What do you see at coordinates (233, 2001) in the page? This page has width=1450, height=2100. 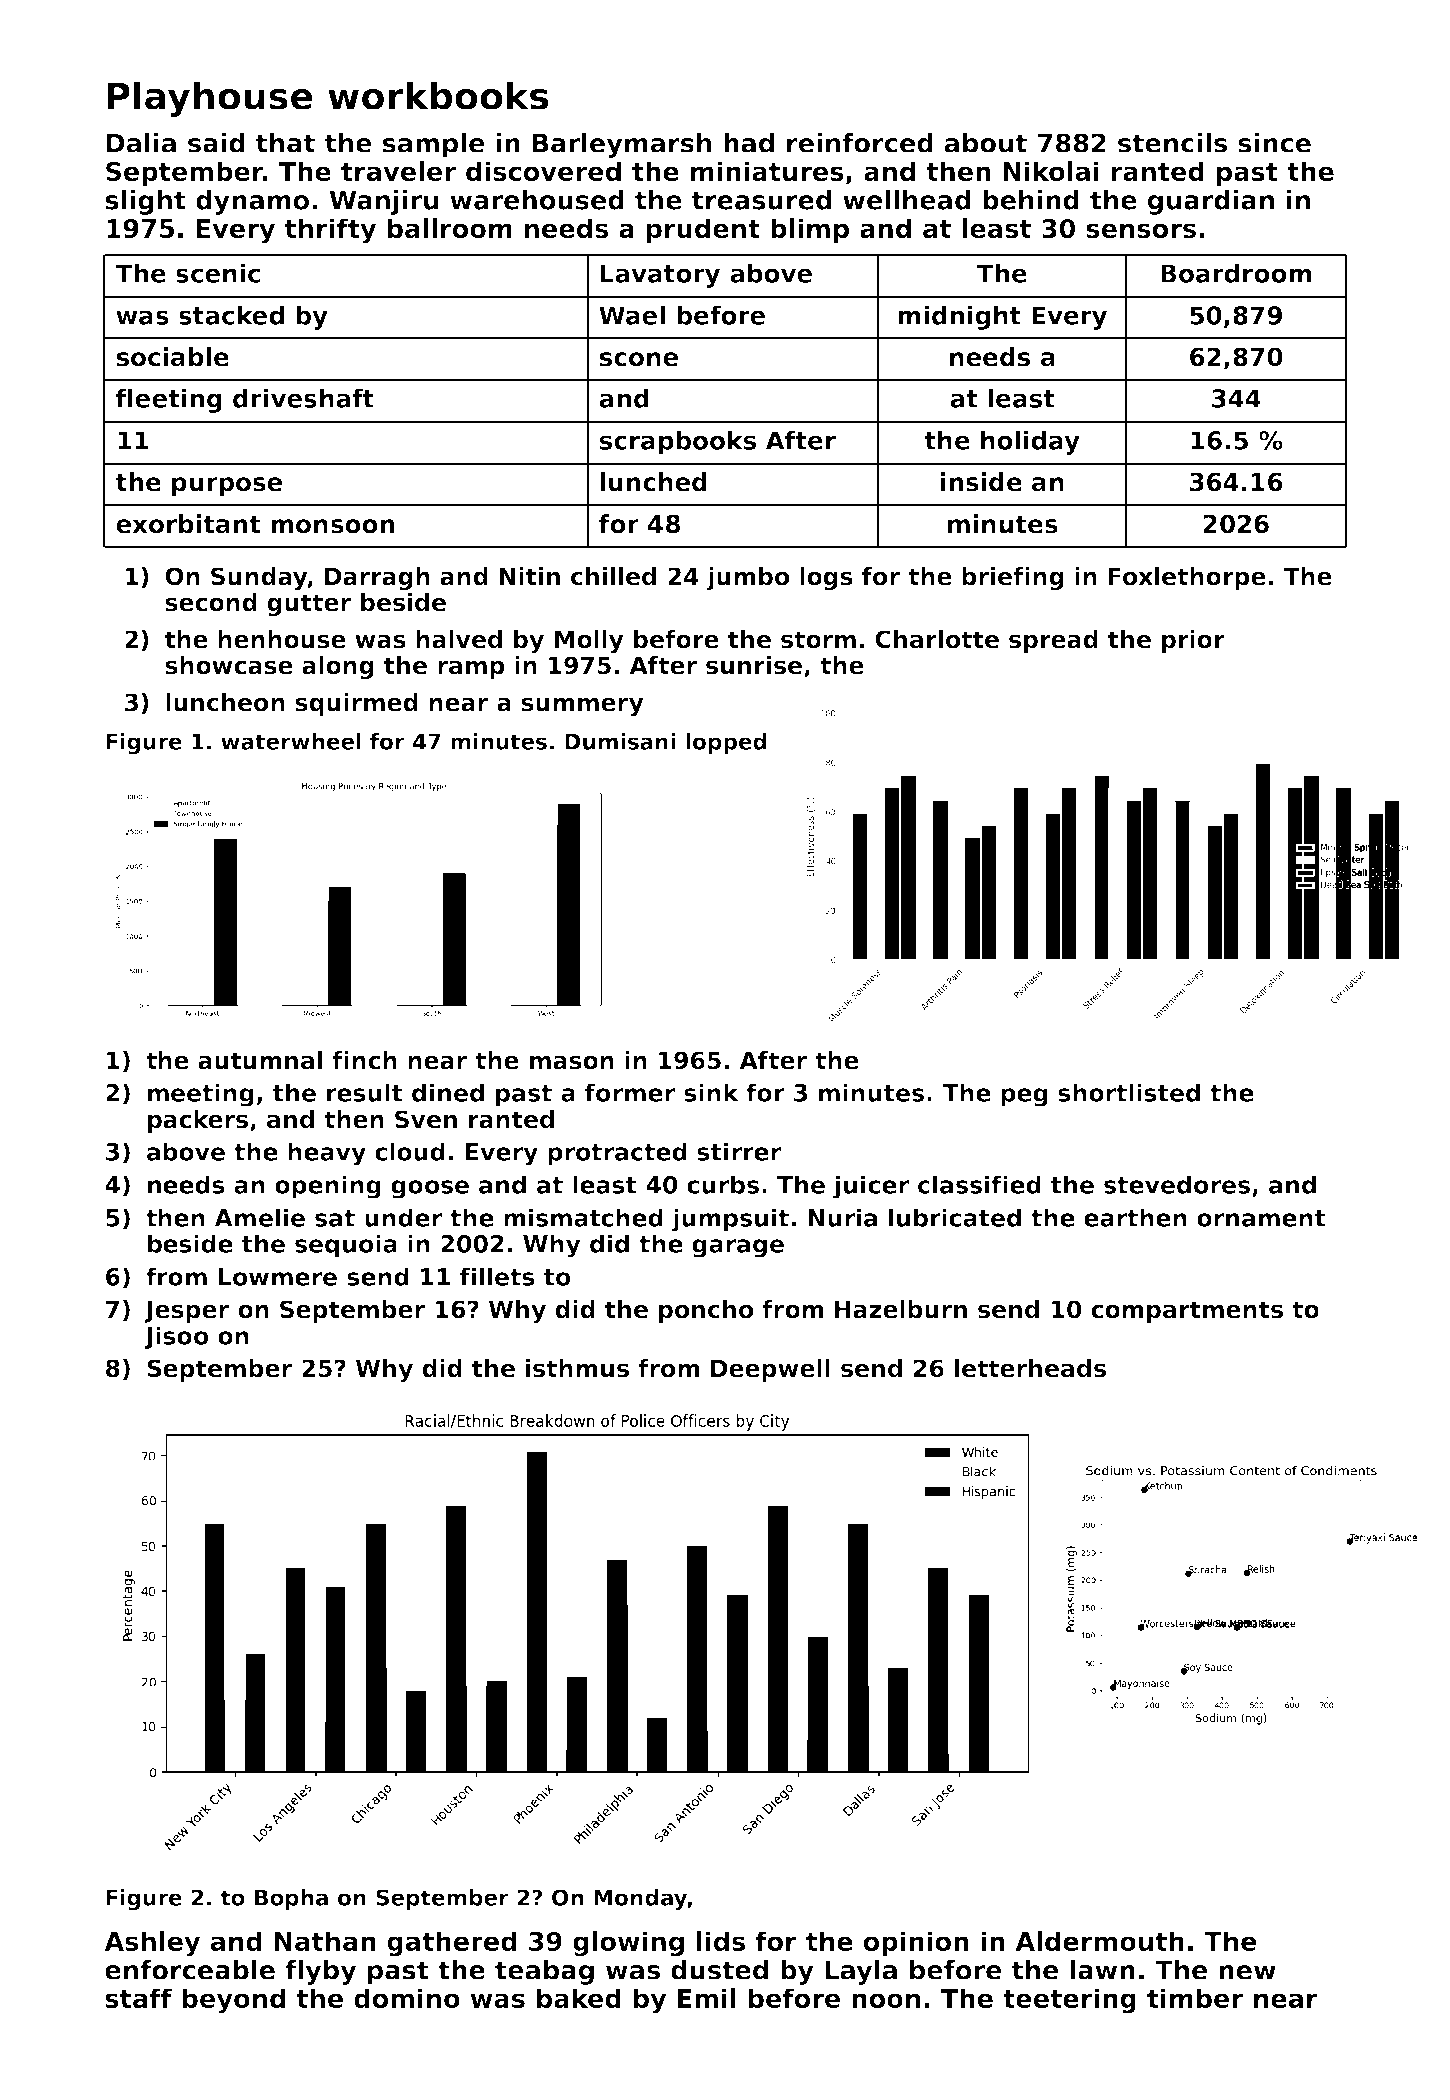 I see `beyond` at bounding box center [233, 2001].
